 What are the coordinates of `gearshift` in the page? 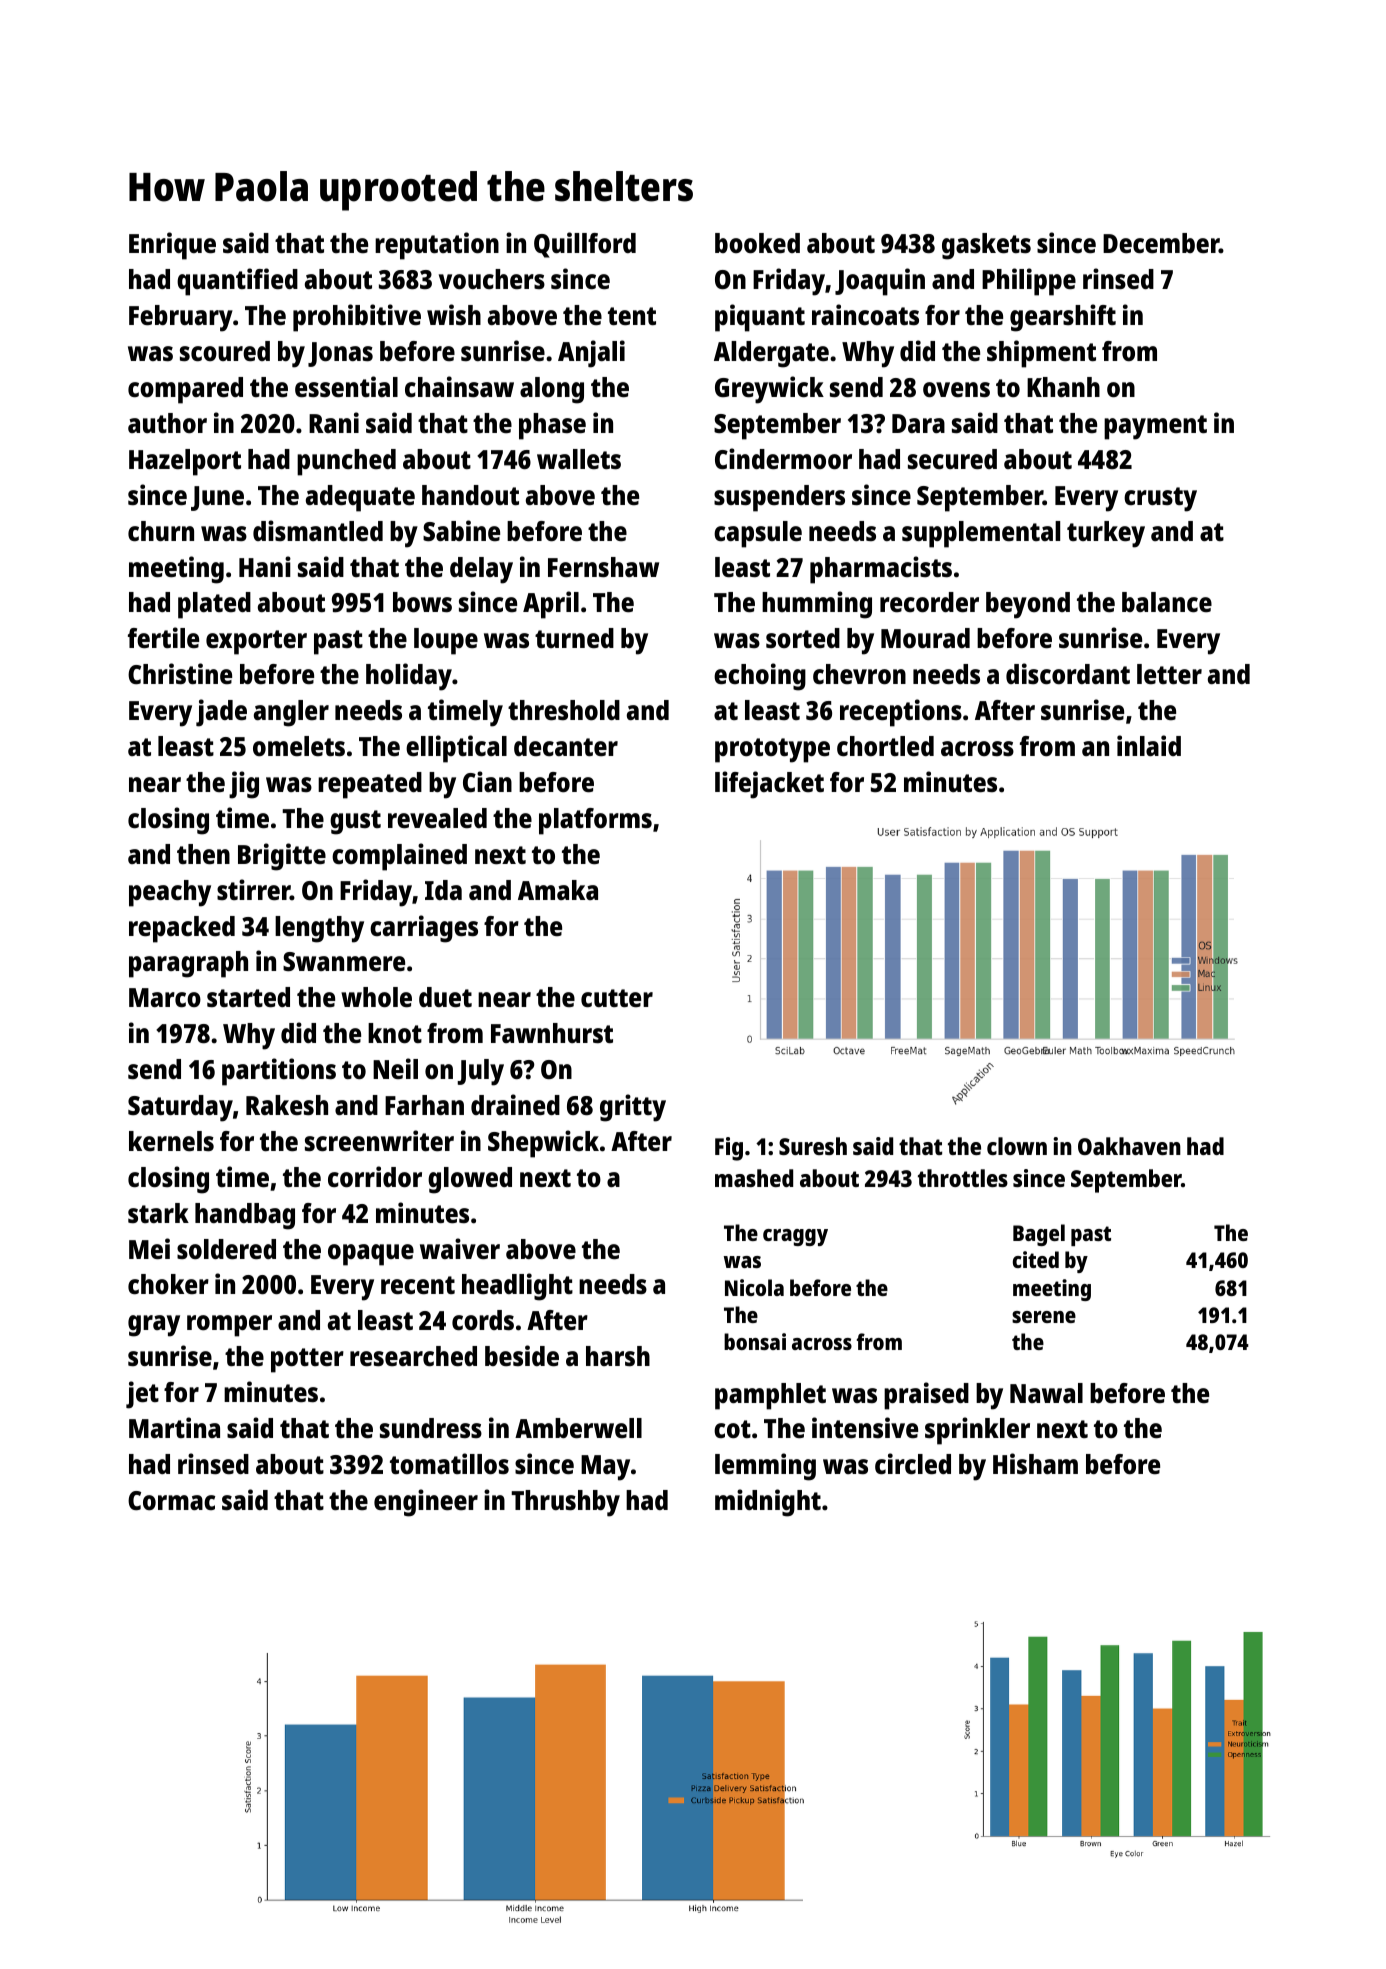 It's located at (1063, 318).
